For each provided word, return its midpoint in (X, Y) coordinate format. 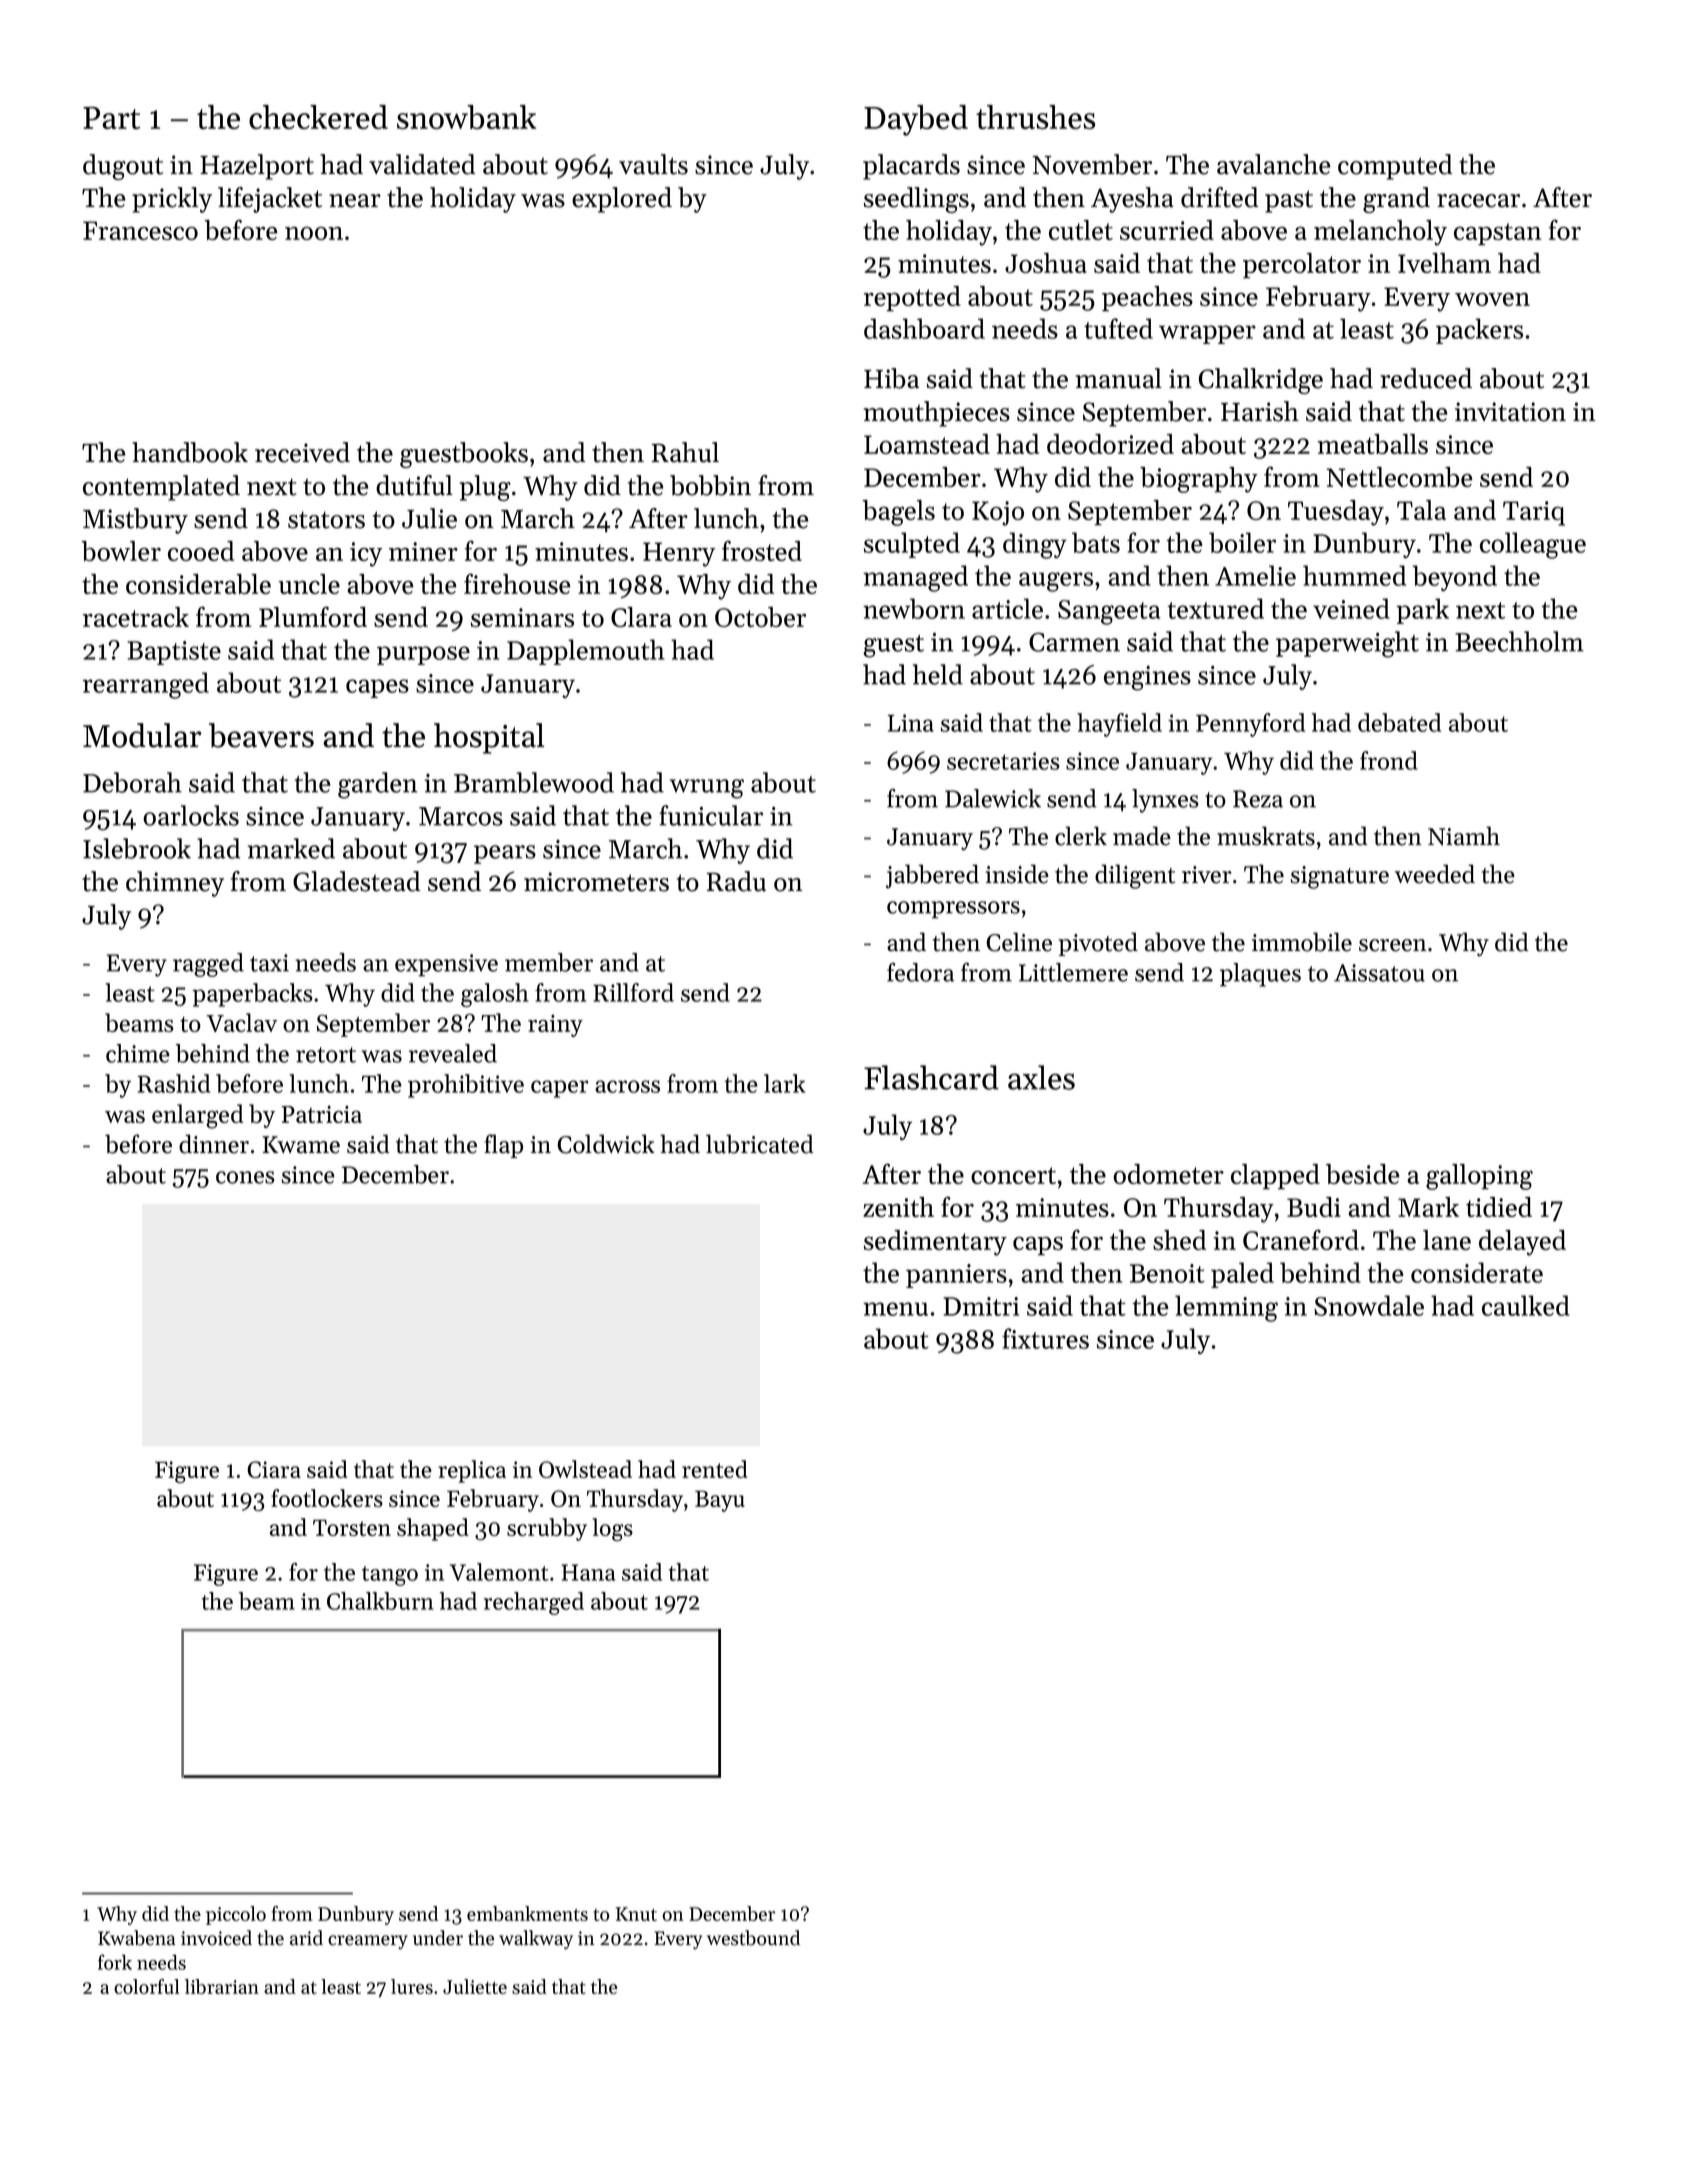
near (355, 201)
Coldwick (606, 1144)
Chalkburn (380, 1601)
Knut (636, 1914)
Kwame (301, 1145)
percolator (1302, 265)
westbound (753, 1938)
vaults (653, 164)
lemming (1226, 1308)
